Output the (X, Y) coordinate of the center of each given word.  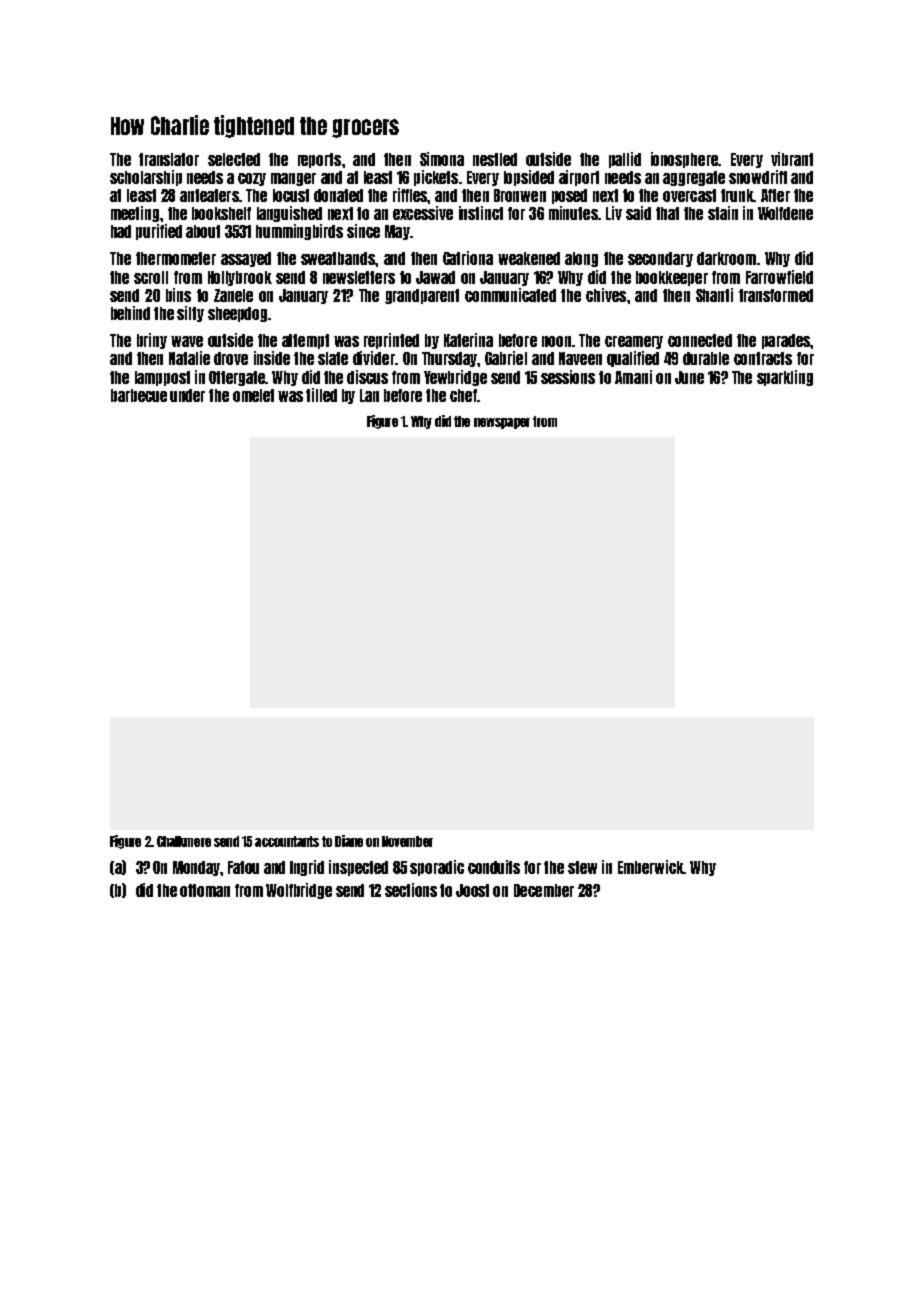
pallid (625, 160)
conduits (494, 867)
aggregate (694, 178)
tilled (321, 395)
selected (234, 159)
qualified (633, 359)
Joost (472, 890)
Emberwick (651, 867)
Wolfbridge (299, 891)
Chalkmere (184, 841)
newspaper (502, 423)
